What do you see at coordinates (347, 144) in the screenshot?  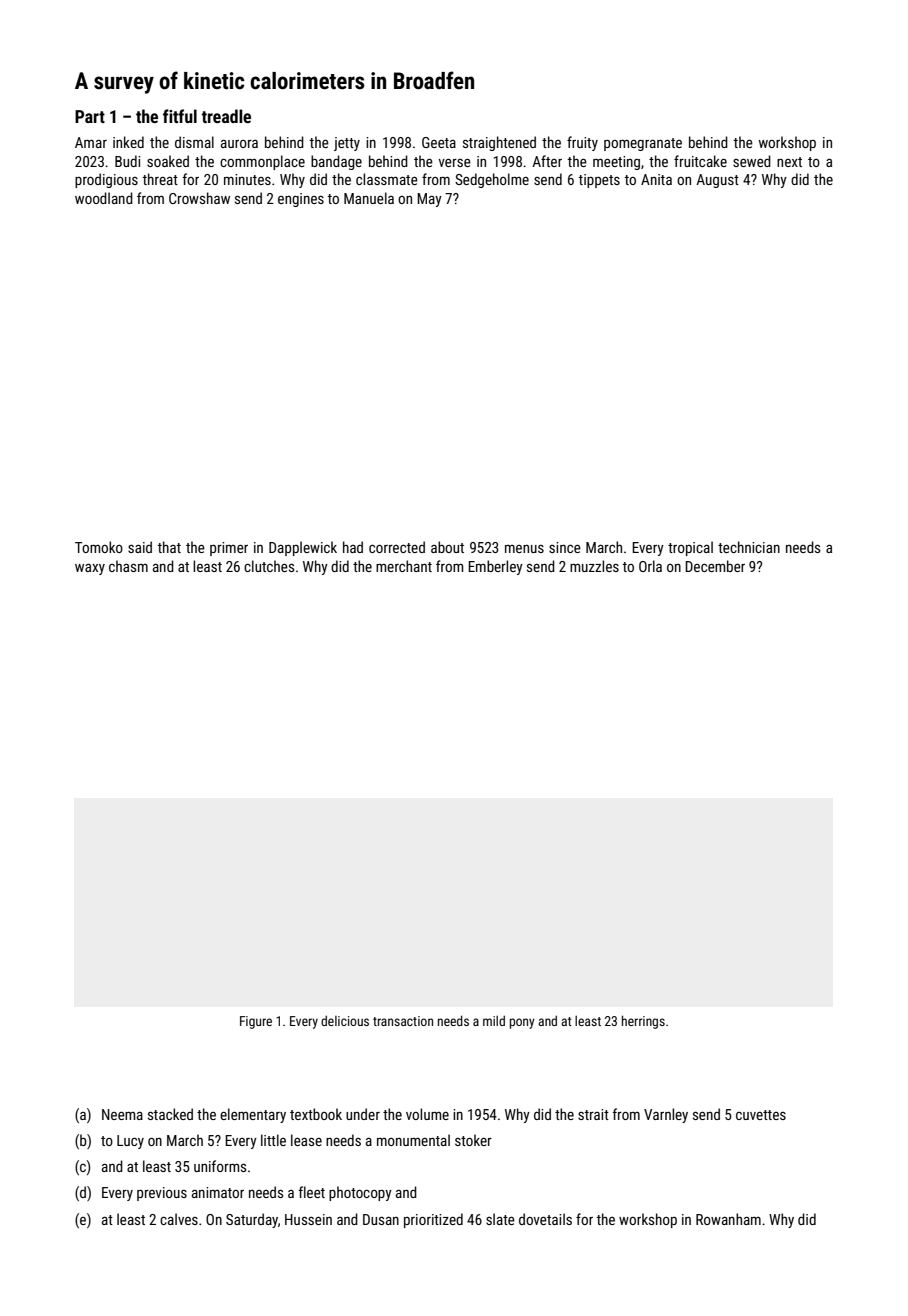 I see `jetty` at bounding box center [347, 144].
